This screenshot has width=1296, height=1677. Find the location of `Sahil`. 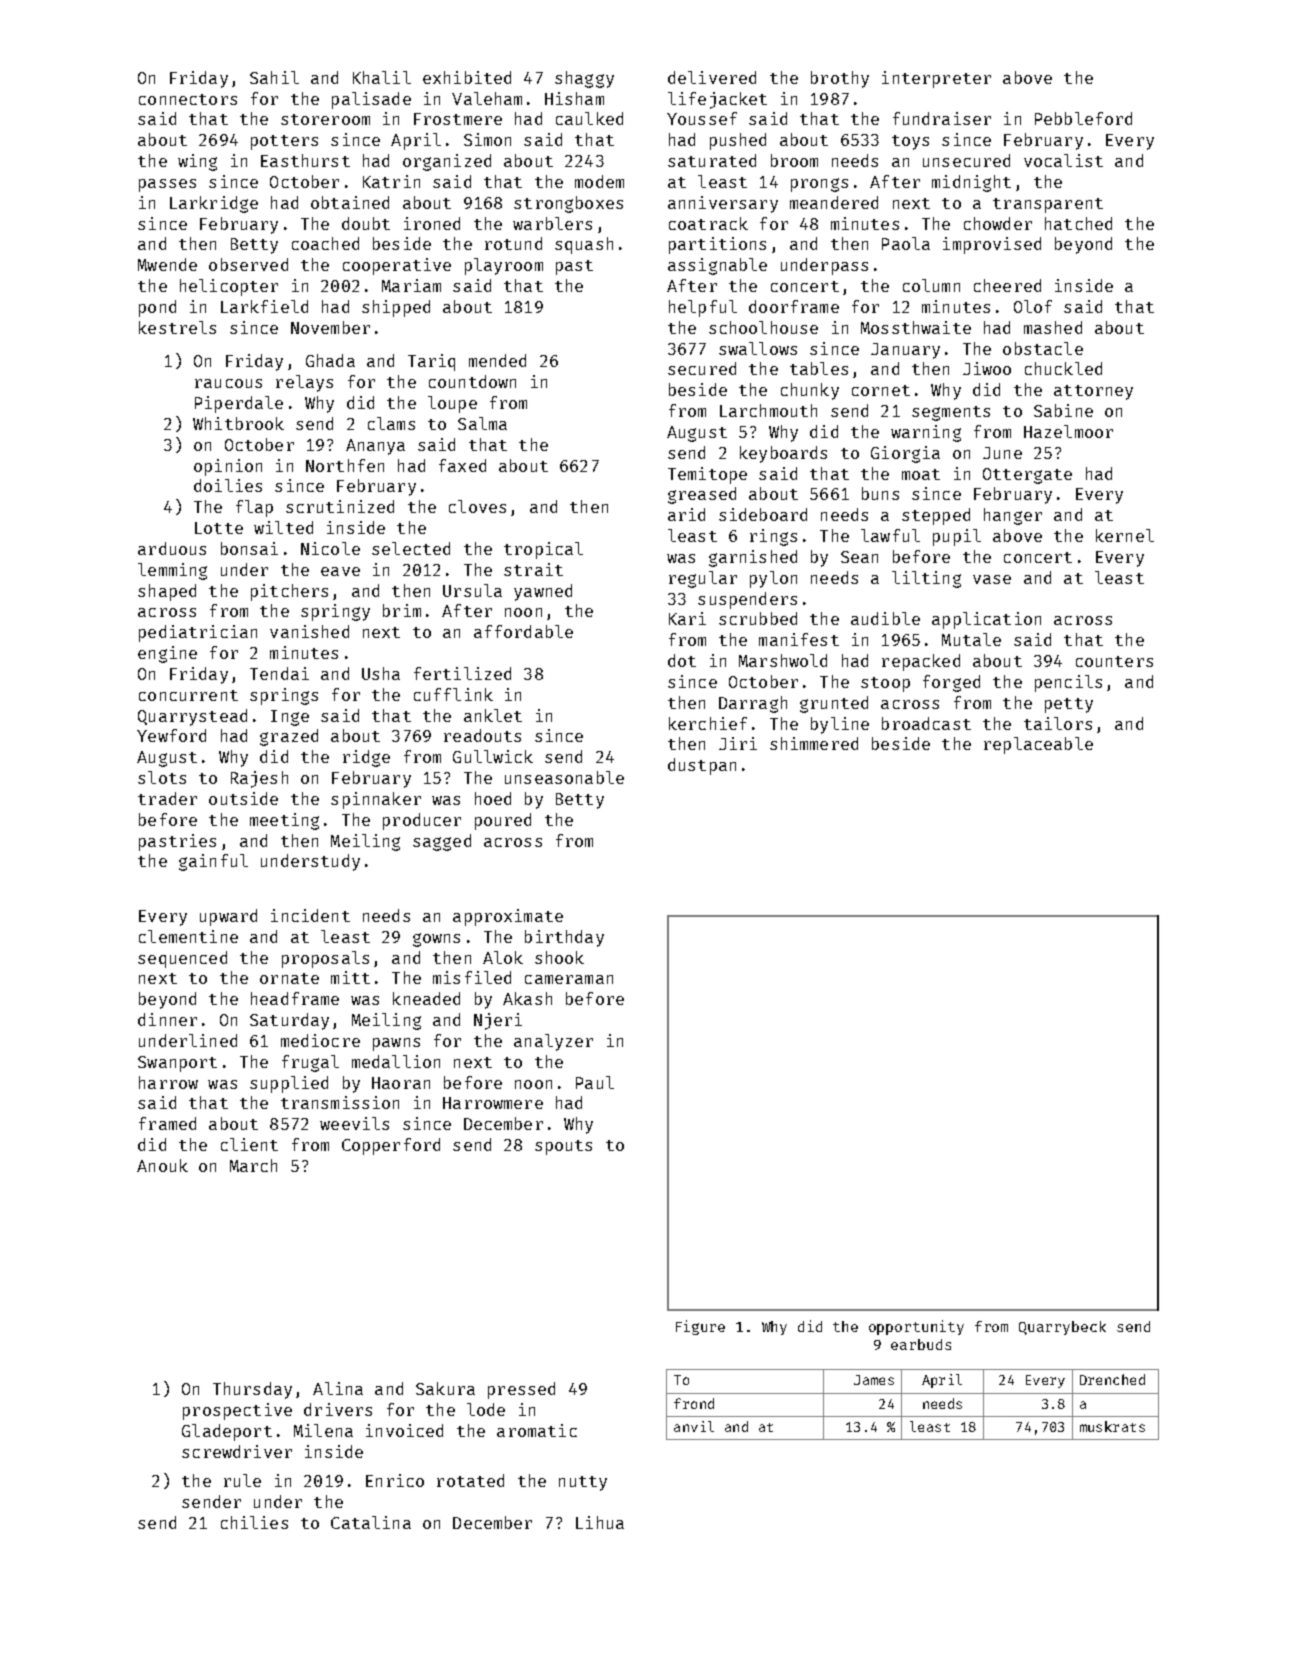

Sahil is located at coordinates (274, 77).
